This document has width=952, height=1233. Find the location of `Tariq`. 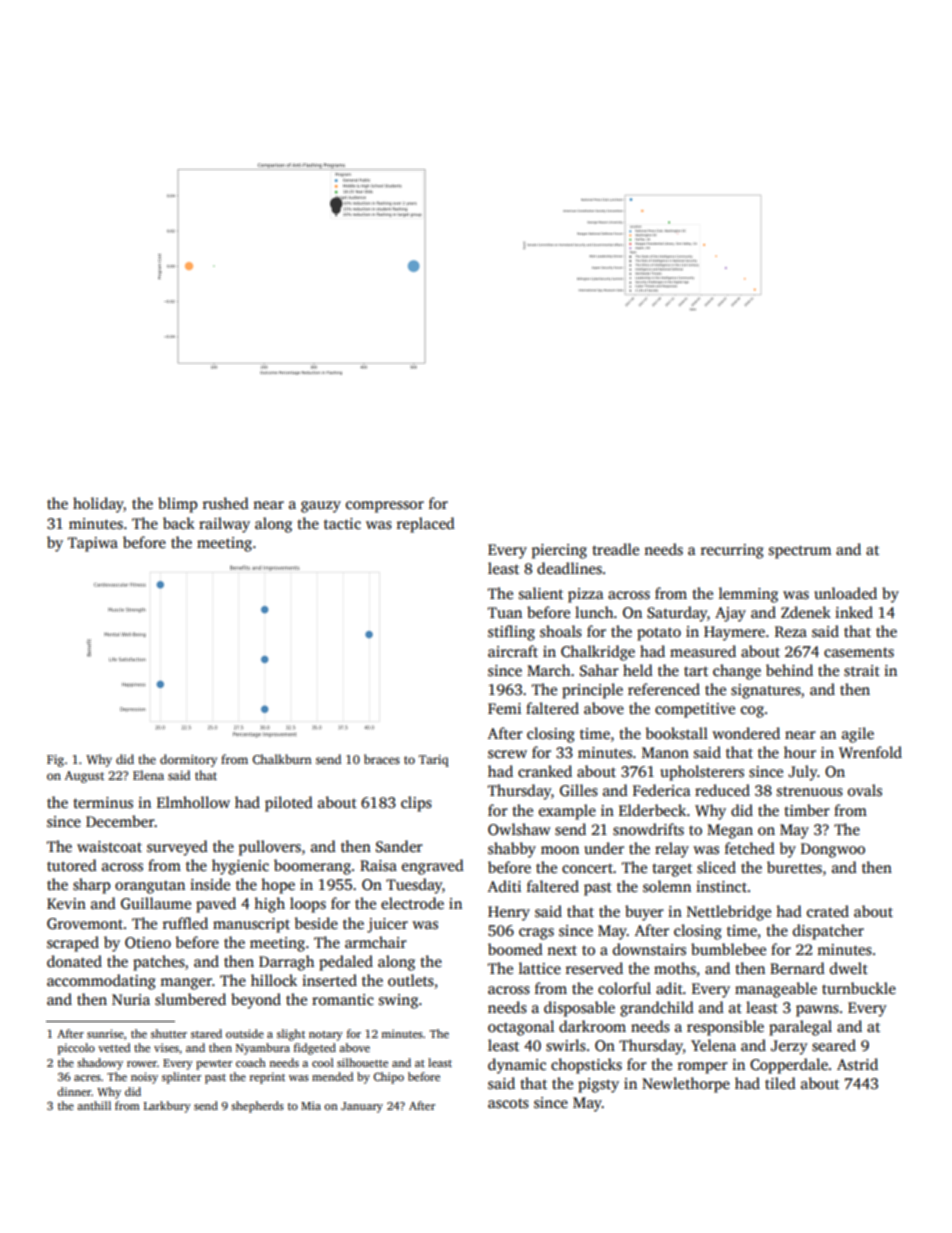

Tariq is located at coordinates (434, 761).
